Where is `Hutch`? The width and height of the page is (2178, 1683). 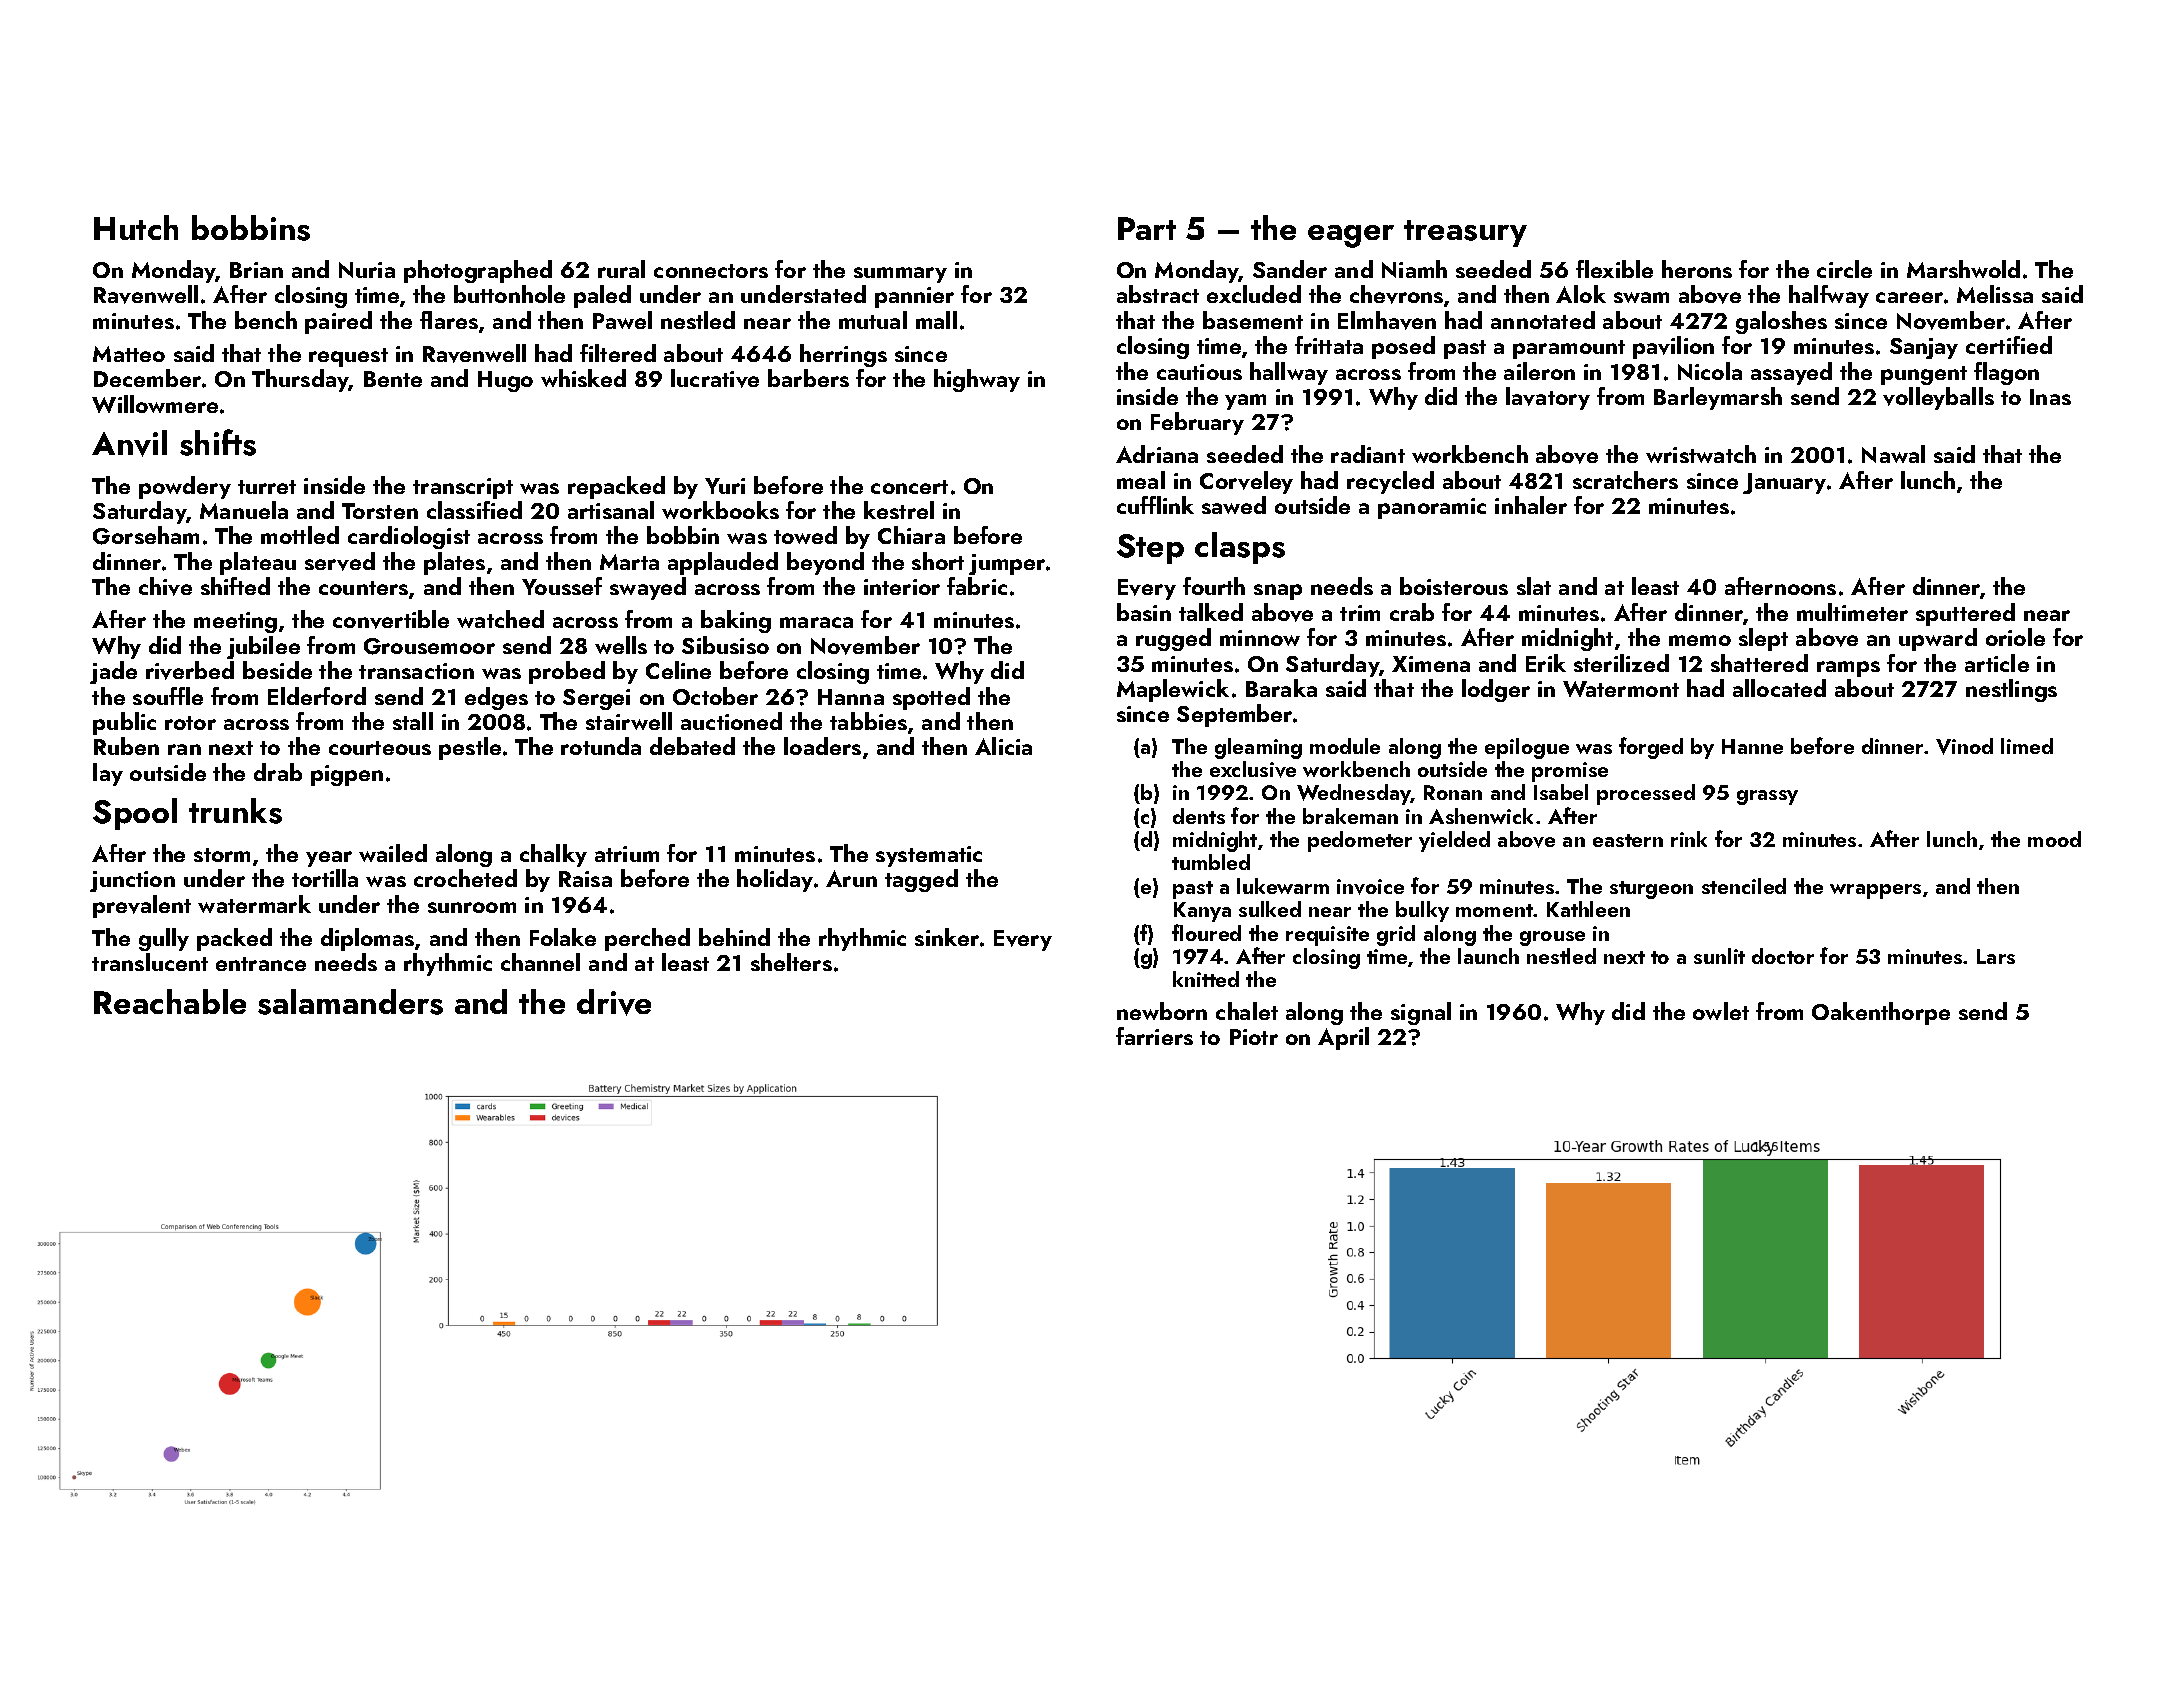 Hutch is located at coordinates (136, 227).
